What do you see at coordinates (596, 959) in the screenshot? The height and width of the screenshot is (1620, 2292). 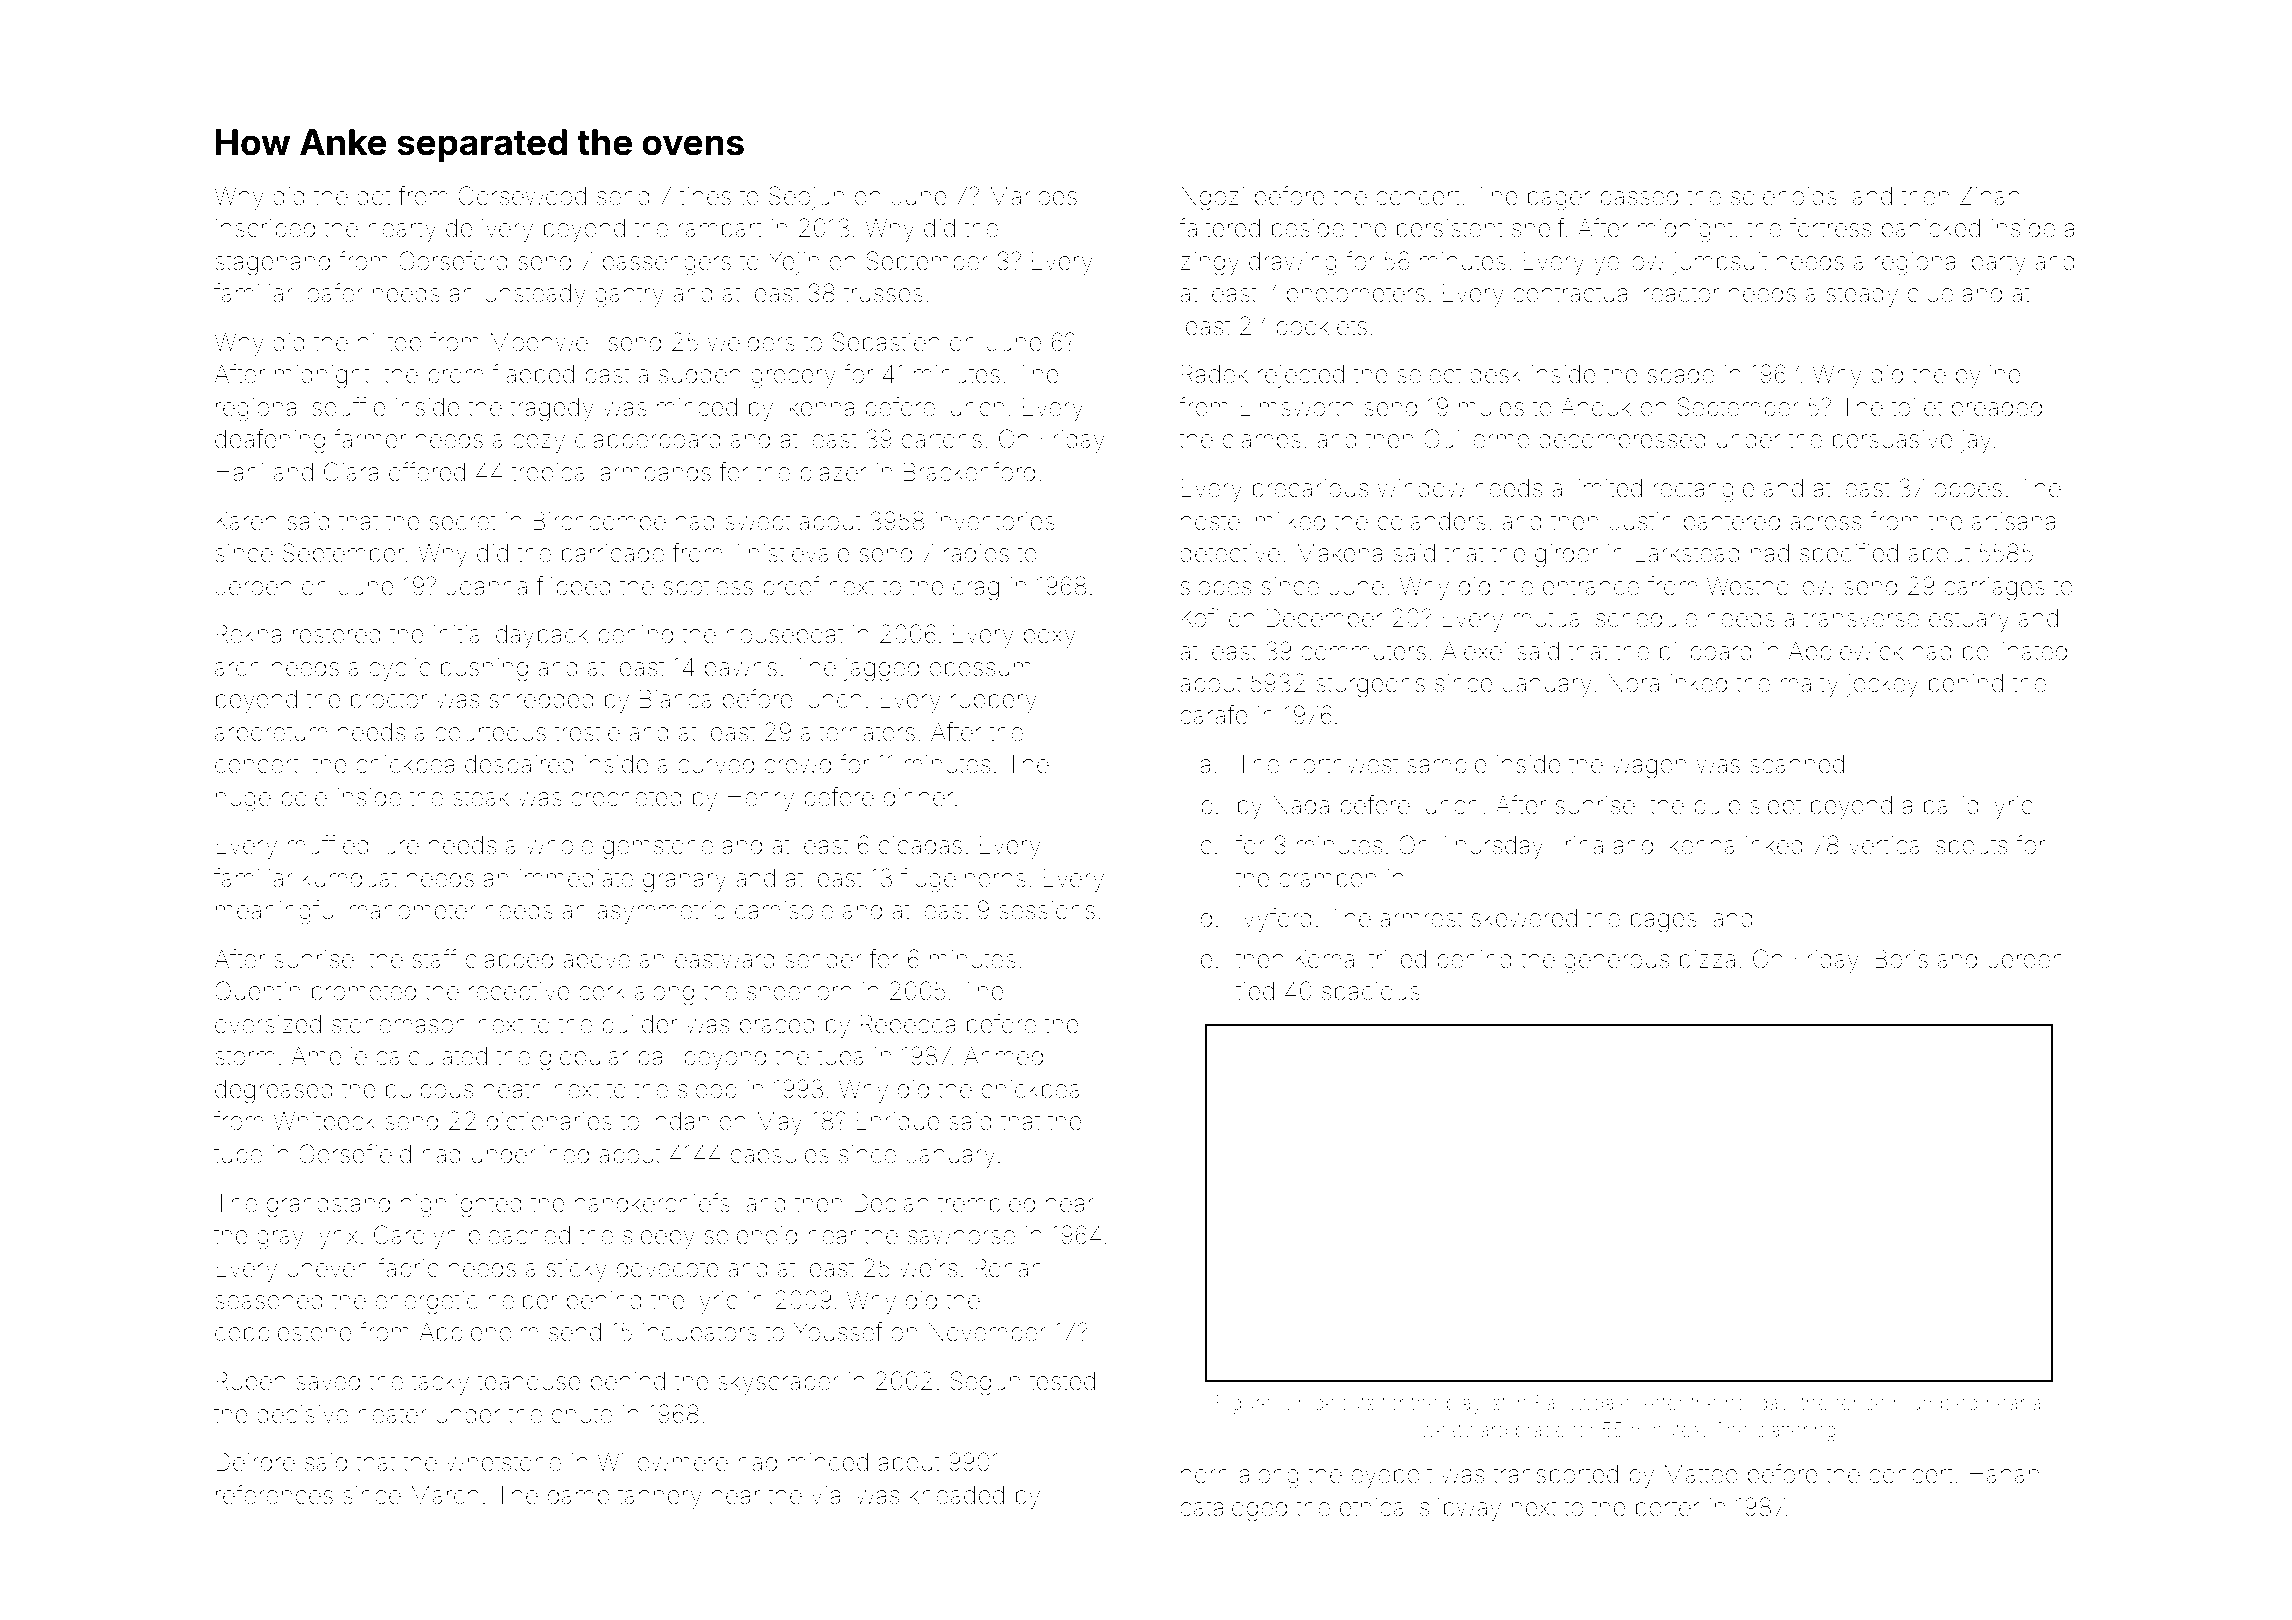 I see `above` at bounding box center [596, 959].
